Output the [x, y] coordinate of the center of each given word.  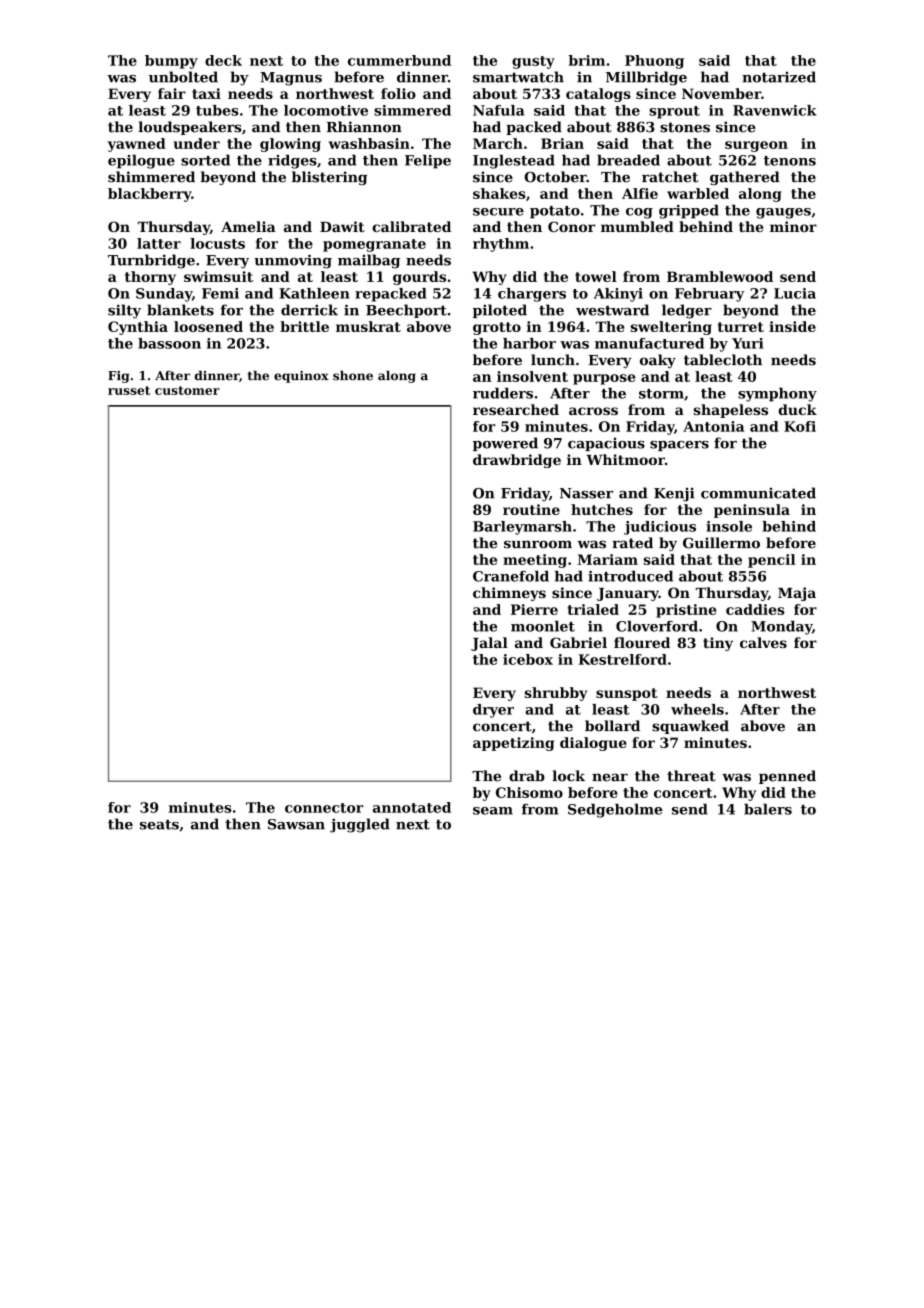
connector [324, 808]
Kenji [674, 494]
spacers [679, 446]
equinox [301, 377]
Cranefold [511, 576]
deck [223, 60]
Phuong [654, 62]
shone [353, 376]
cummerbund [399, 60]
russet [129, 390]
